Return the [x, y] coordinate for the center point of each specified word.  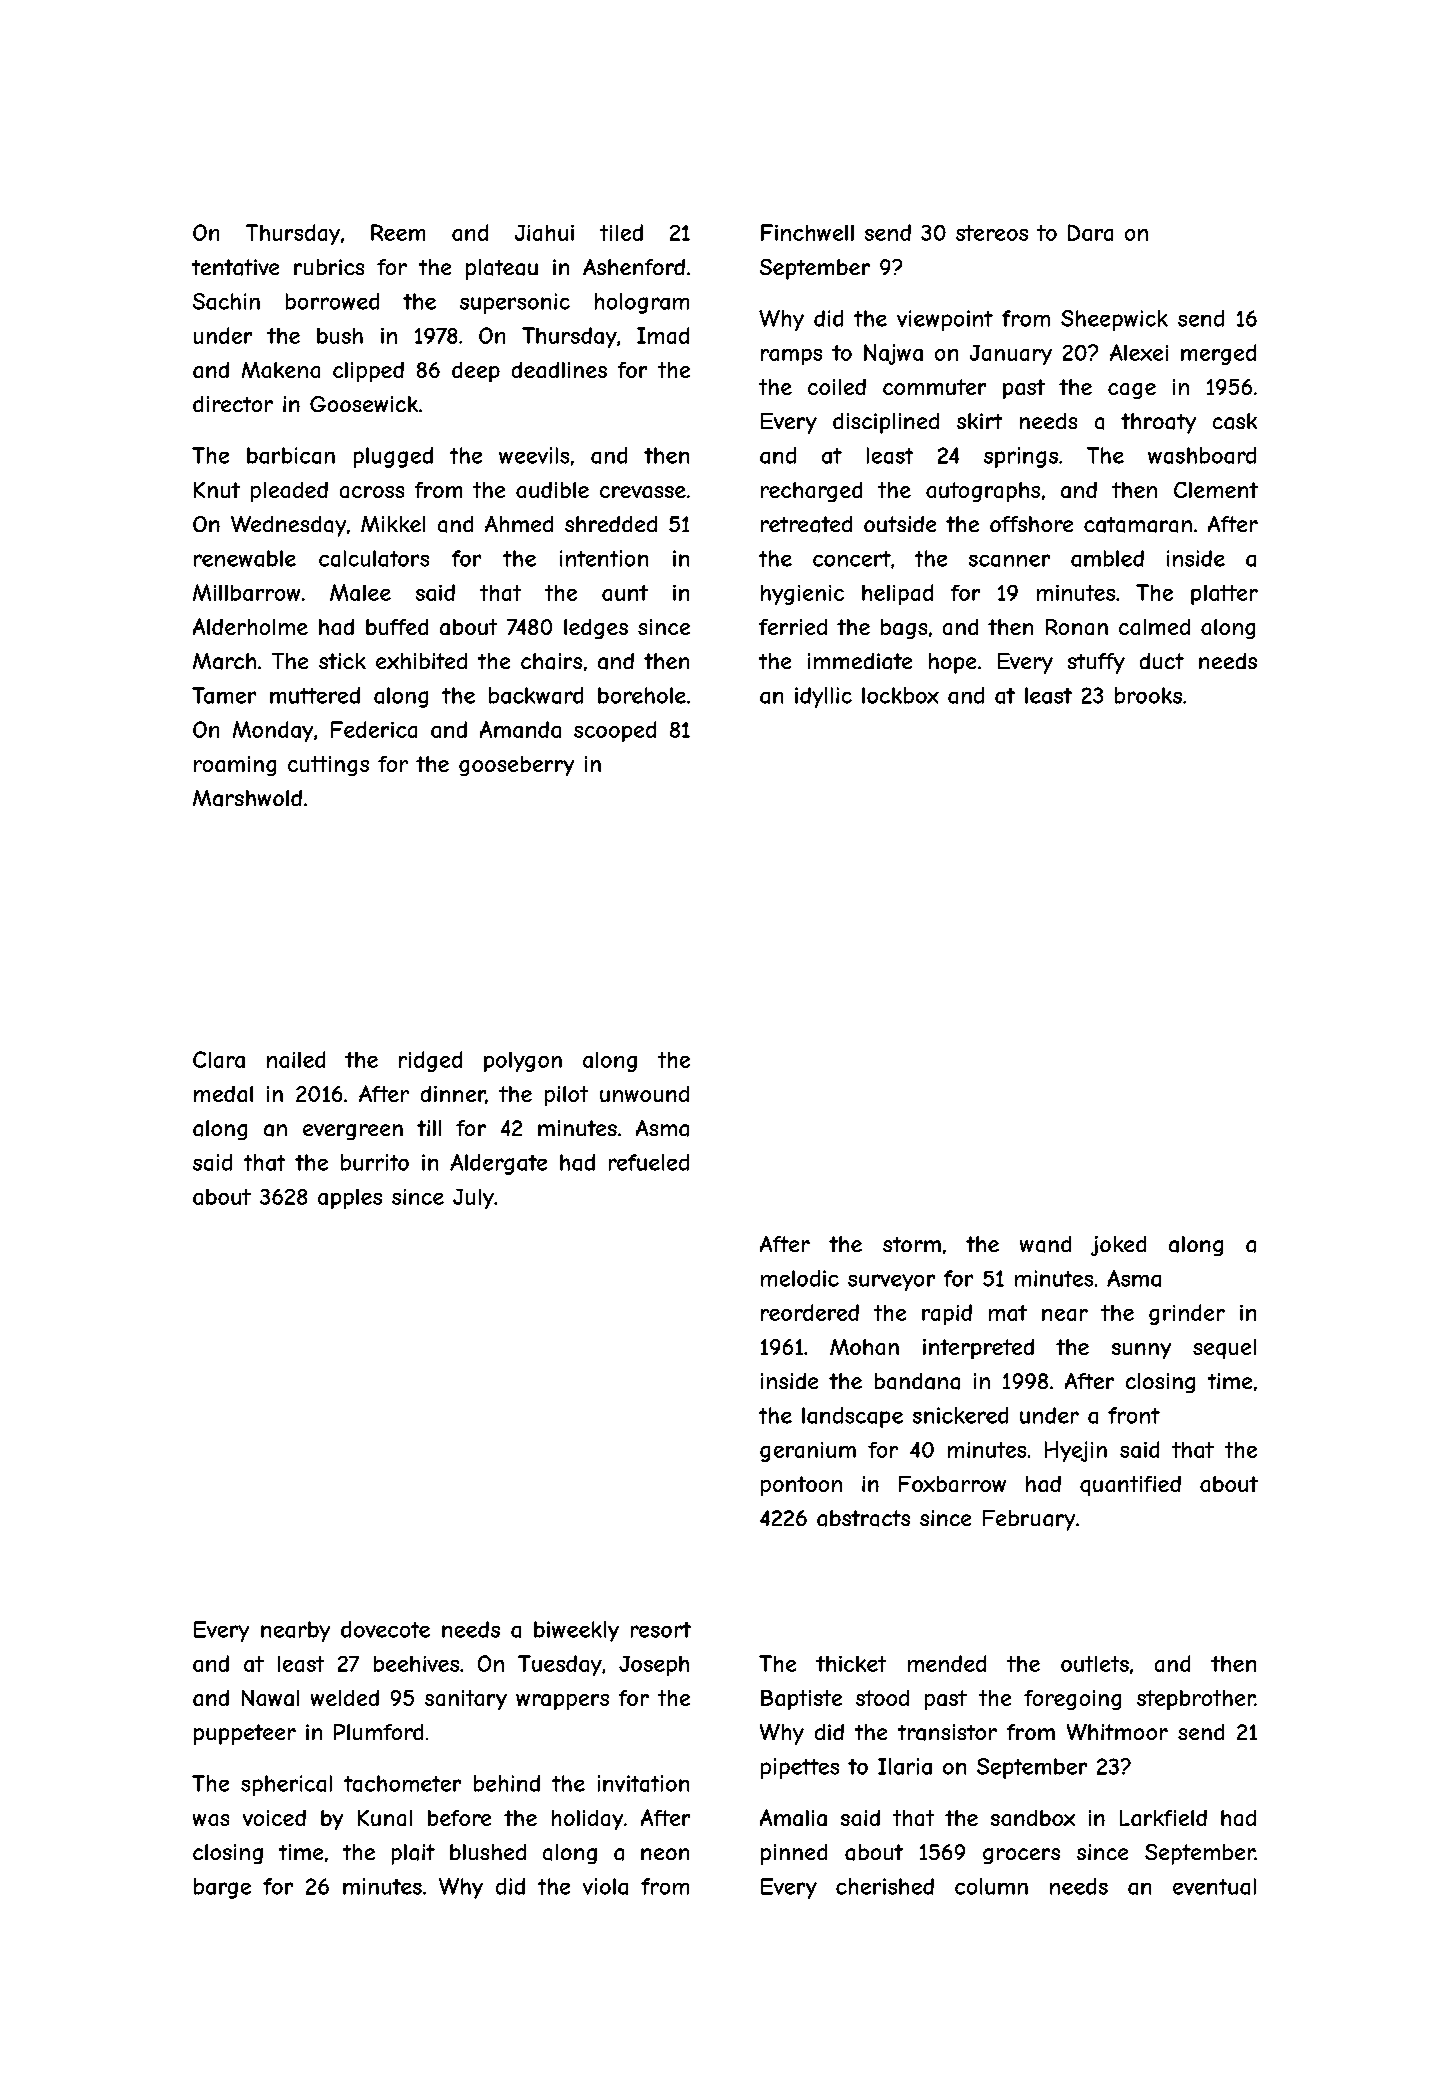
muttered [315, 695]
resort [661, 1630]
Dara [1090, 232]
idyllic [823, 697]
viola [605, 1886]
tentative [235, 267]
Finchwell [807, 232]
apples [350, 1199]
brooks [1148, 695]
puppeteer [245, 1734]
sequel [1224, 1349]
